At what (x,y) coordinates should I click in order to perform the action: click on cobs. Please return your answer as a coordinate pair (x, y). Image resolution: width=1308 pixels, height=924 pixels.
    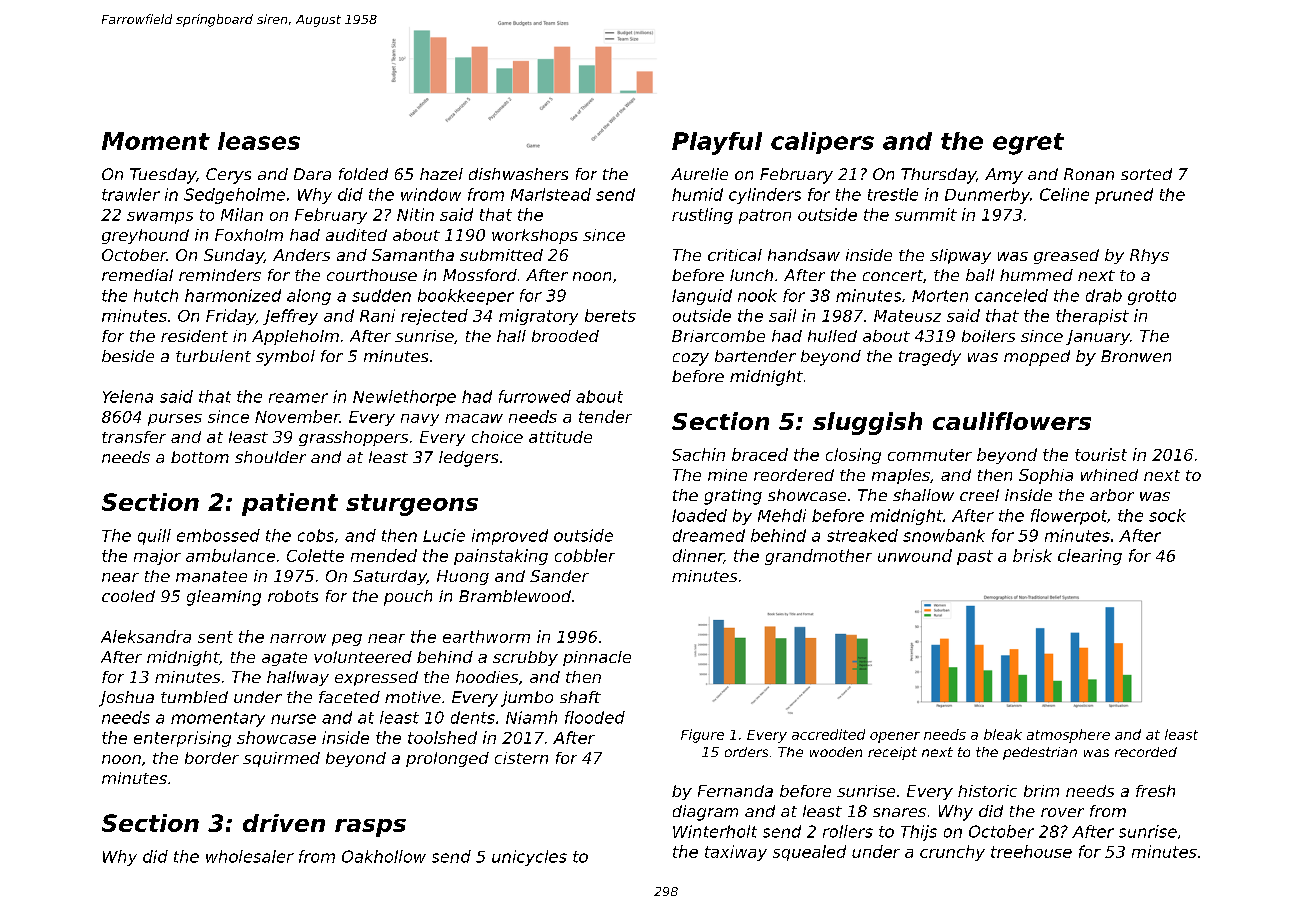
    Looking at the image, I should click on (316, 535).
